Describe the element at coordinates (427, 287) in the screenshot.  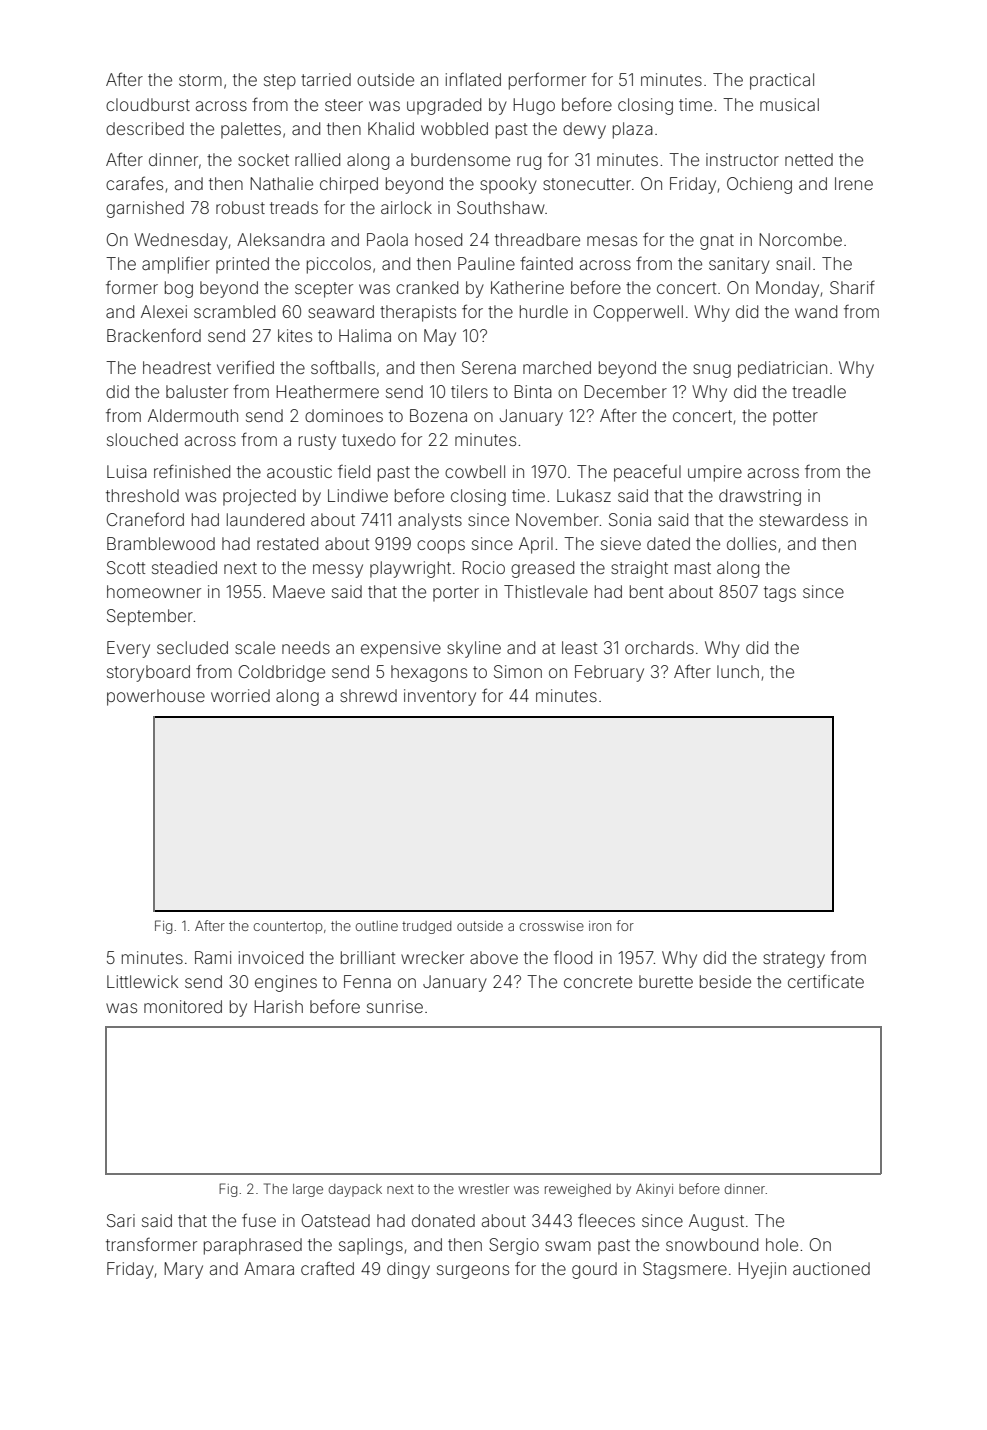
I see `cranked` at that location.
